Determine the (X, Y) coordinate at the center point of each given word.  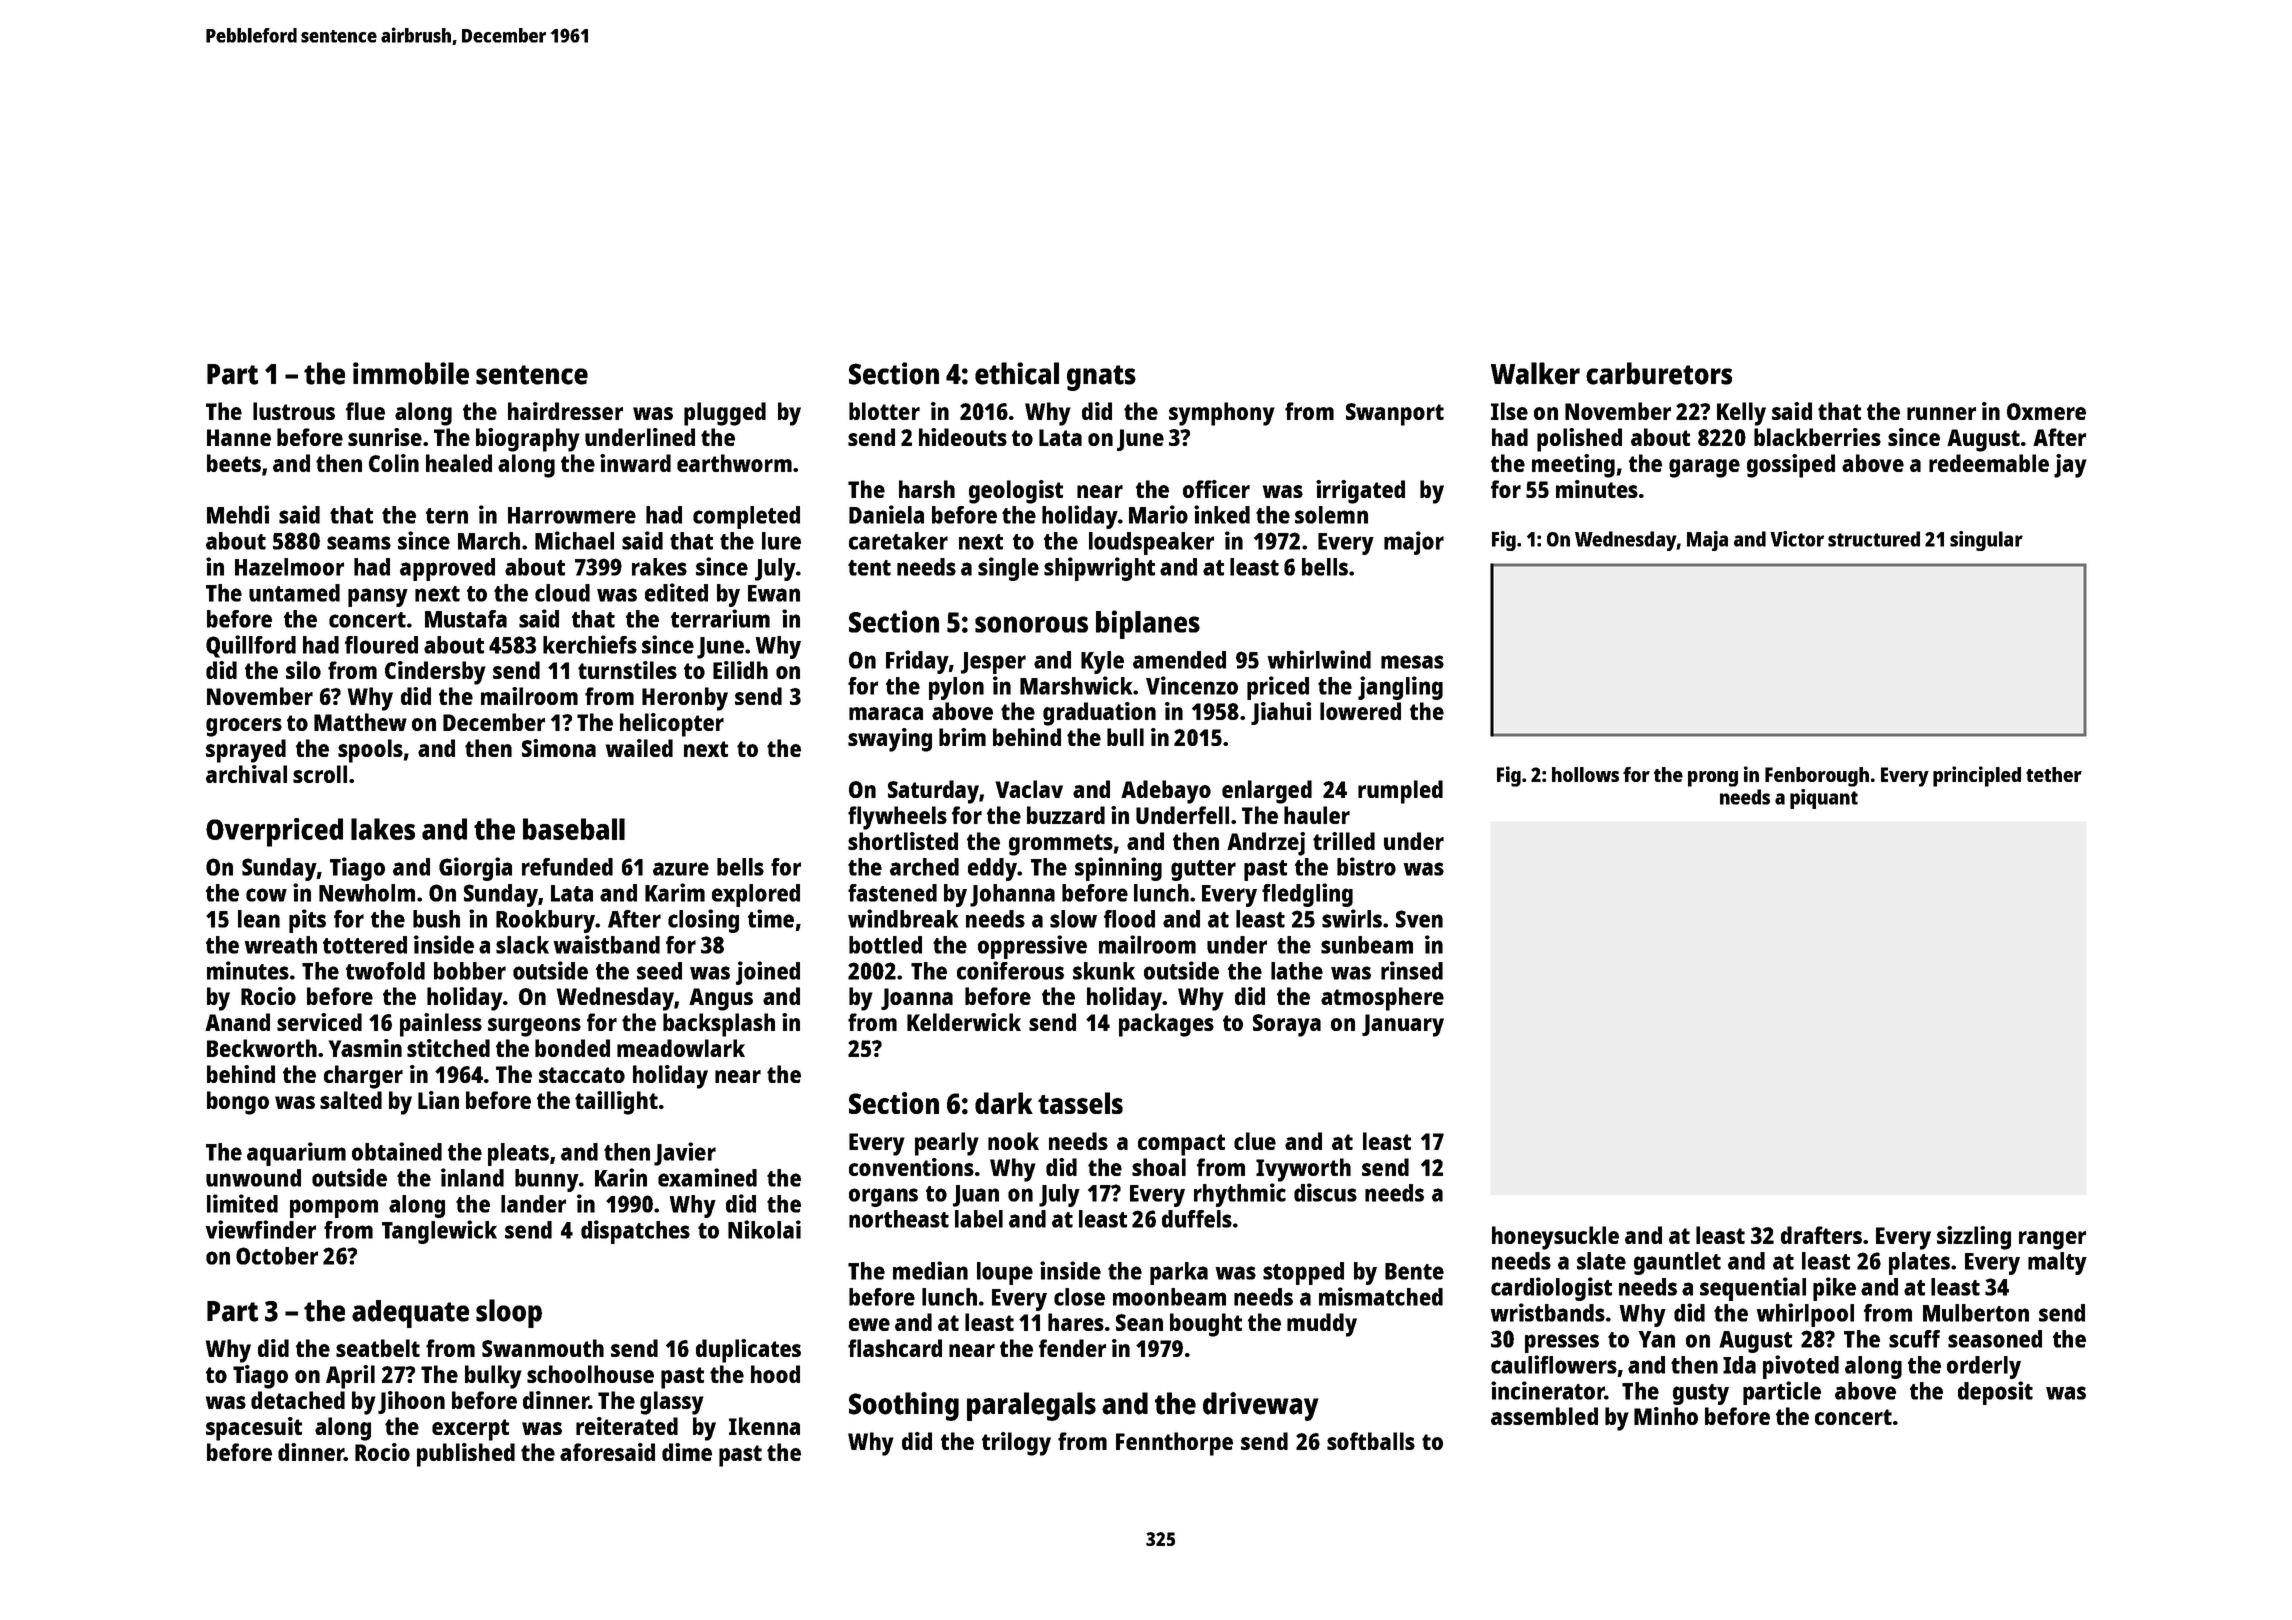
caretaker (898, 541)
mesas (1412, 662)
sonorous (1031, 624)
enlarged (1267, 792)
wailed (639, 748)
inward (635, 463)
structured (1874, 539)
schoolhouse (590, 1374)
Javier (685, 1154)
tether (2054, 774)
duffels (1197, 1219)
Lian (438, 1100)
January (1403, 1025)
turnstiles (627, 670)
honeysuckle (1555, 1238)
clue (1255, 1141)
